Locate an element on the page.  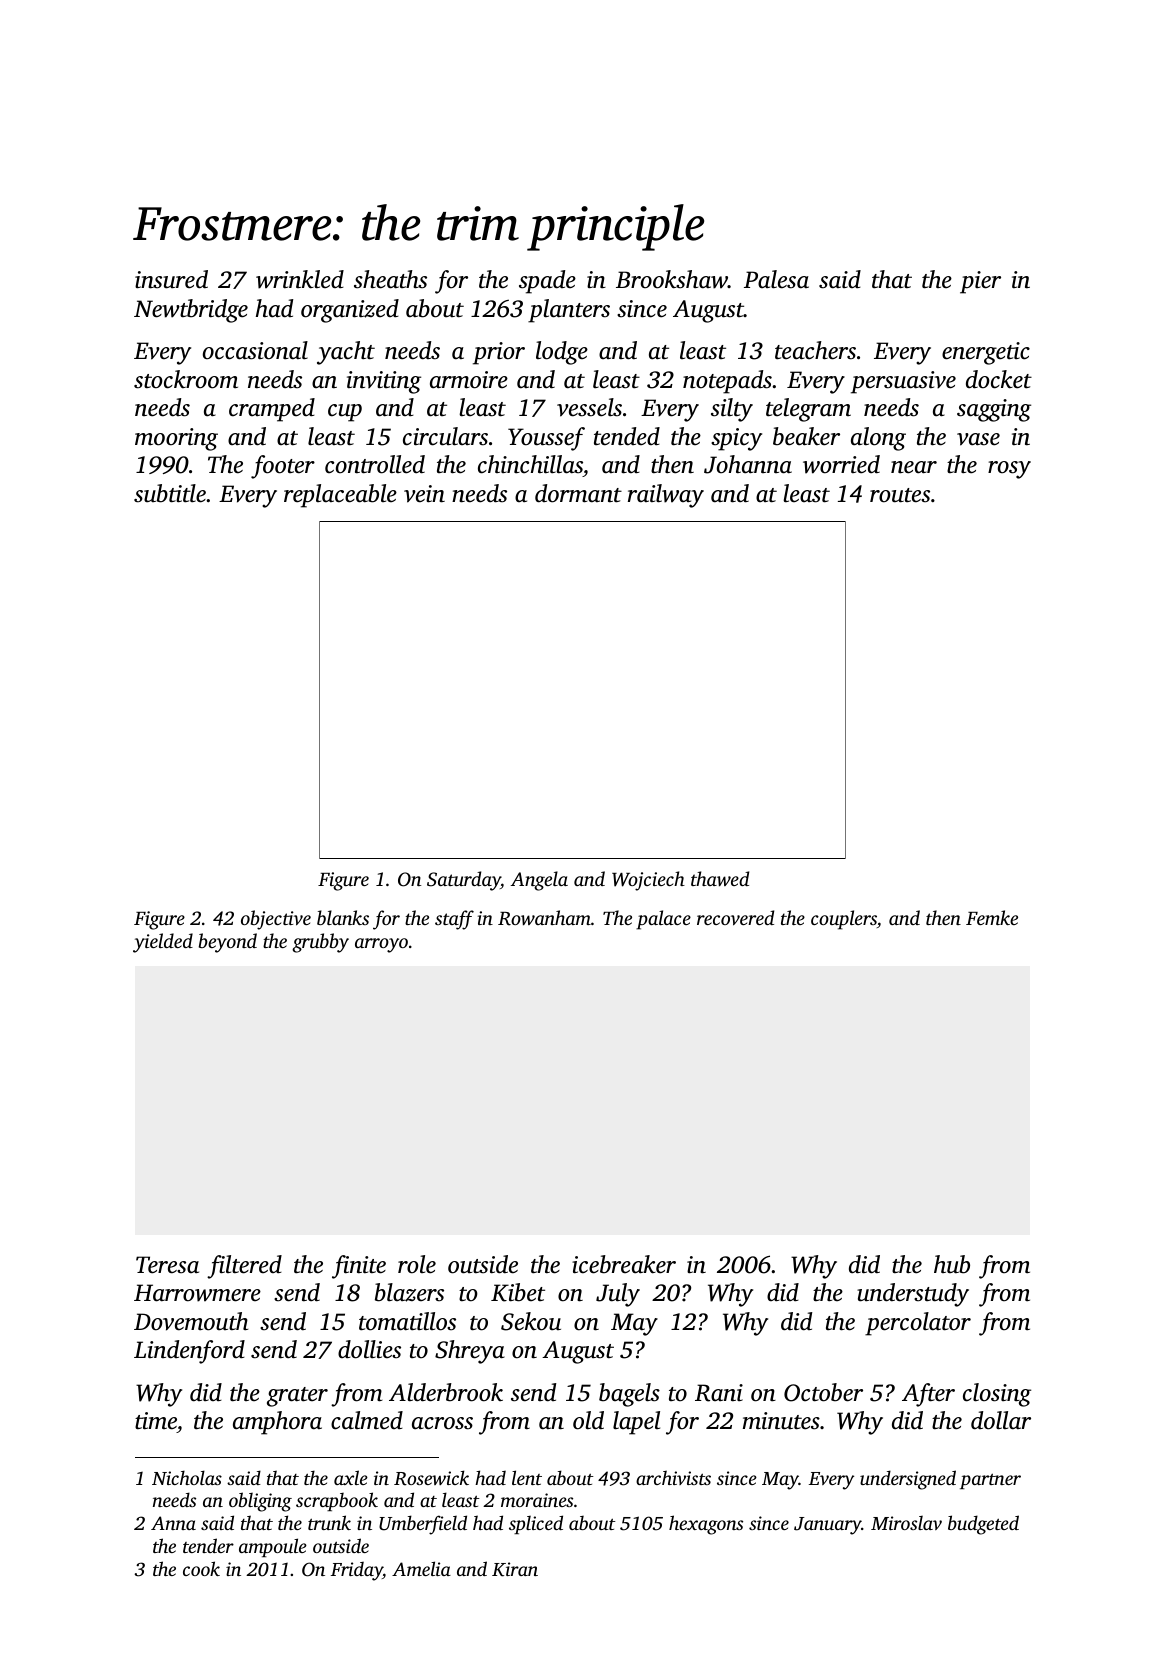
cook is located at coordinates (201, 1568).
